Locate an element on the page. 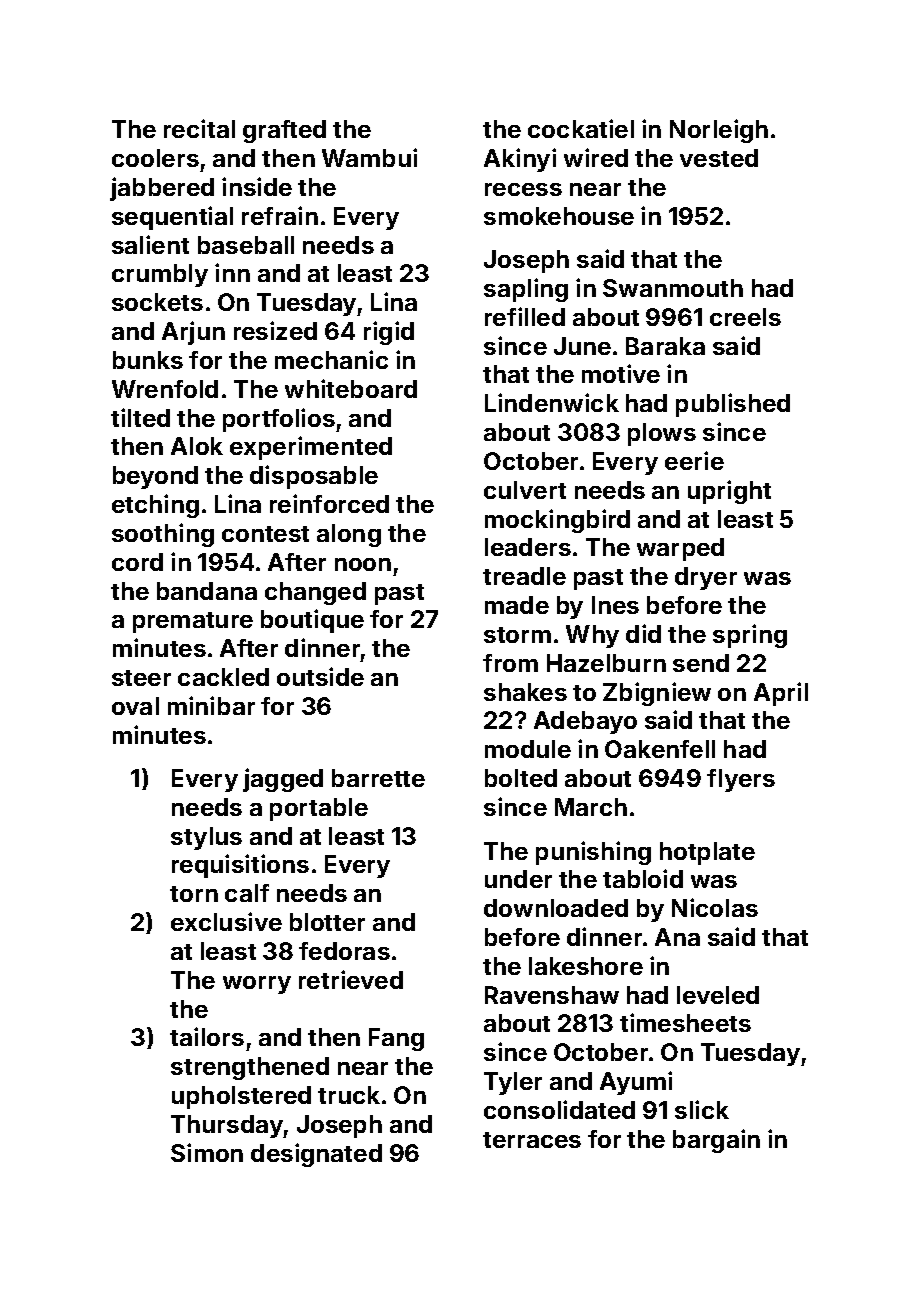  vested is located at coordinates (719, 158).
